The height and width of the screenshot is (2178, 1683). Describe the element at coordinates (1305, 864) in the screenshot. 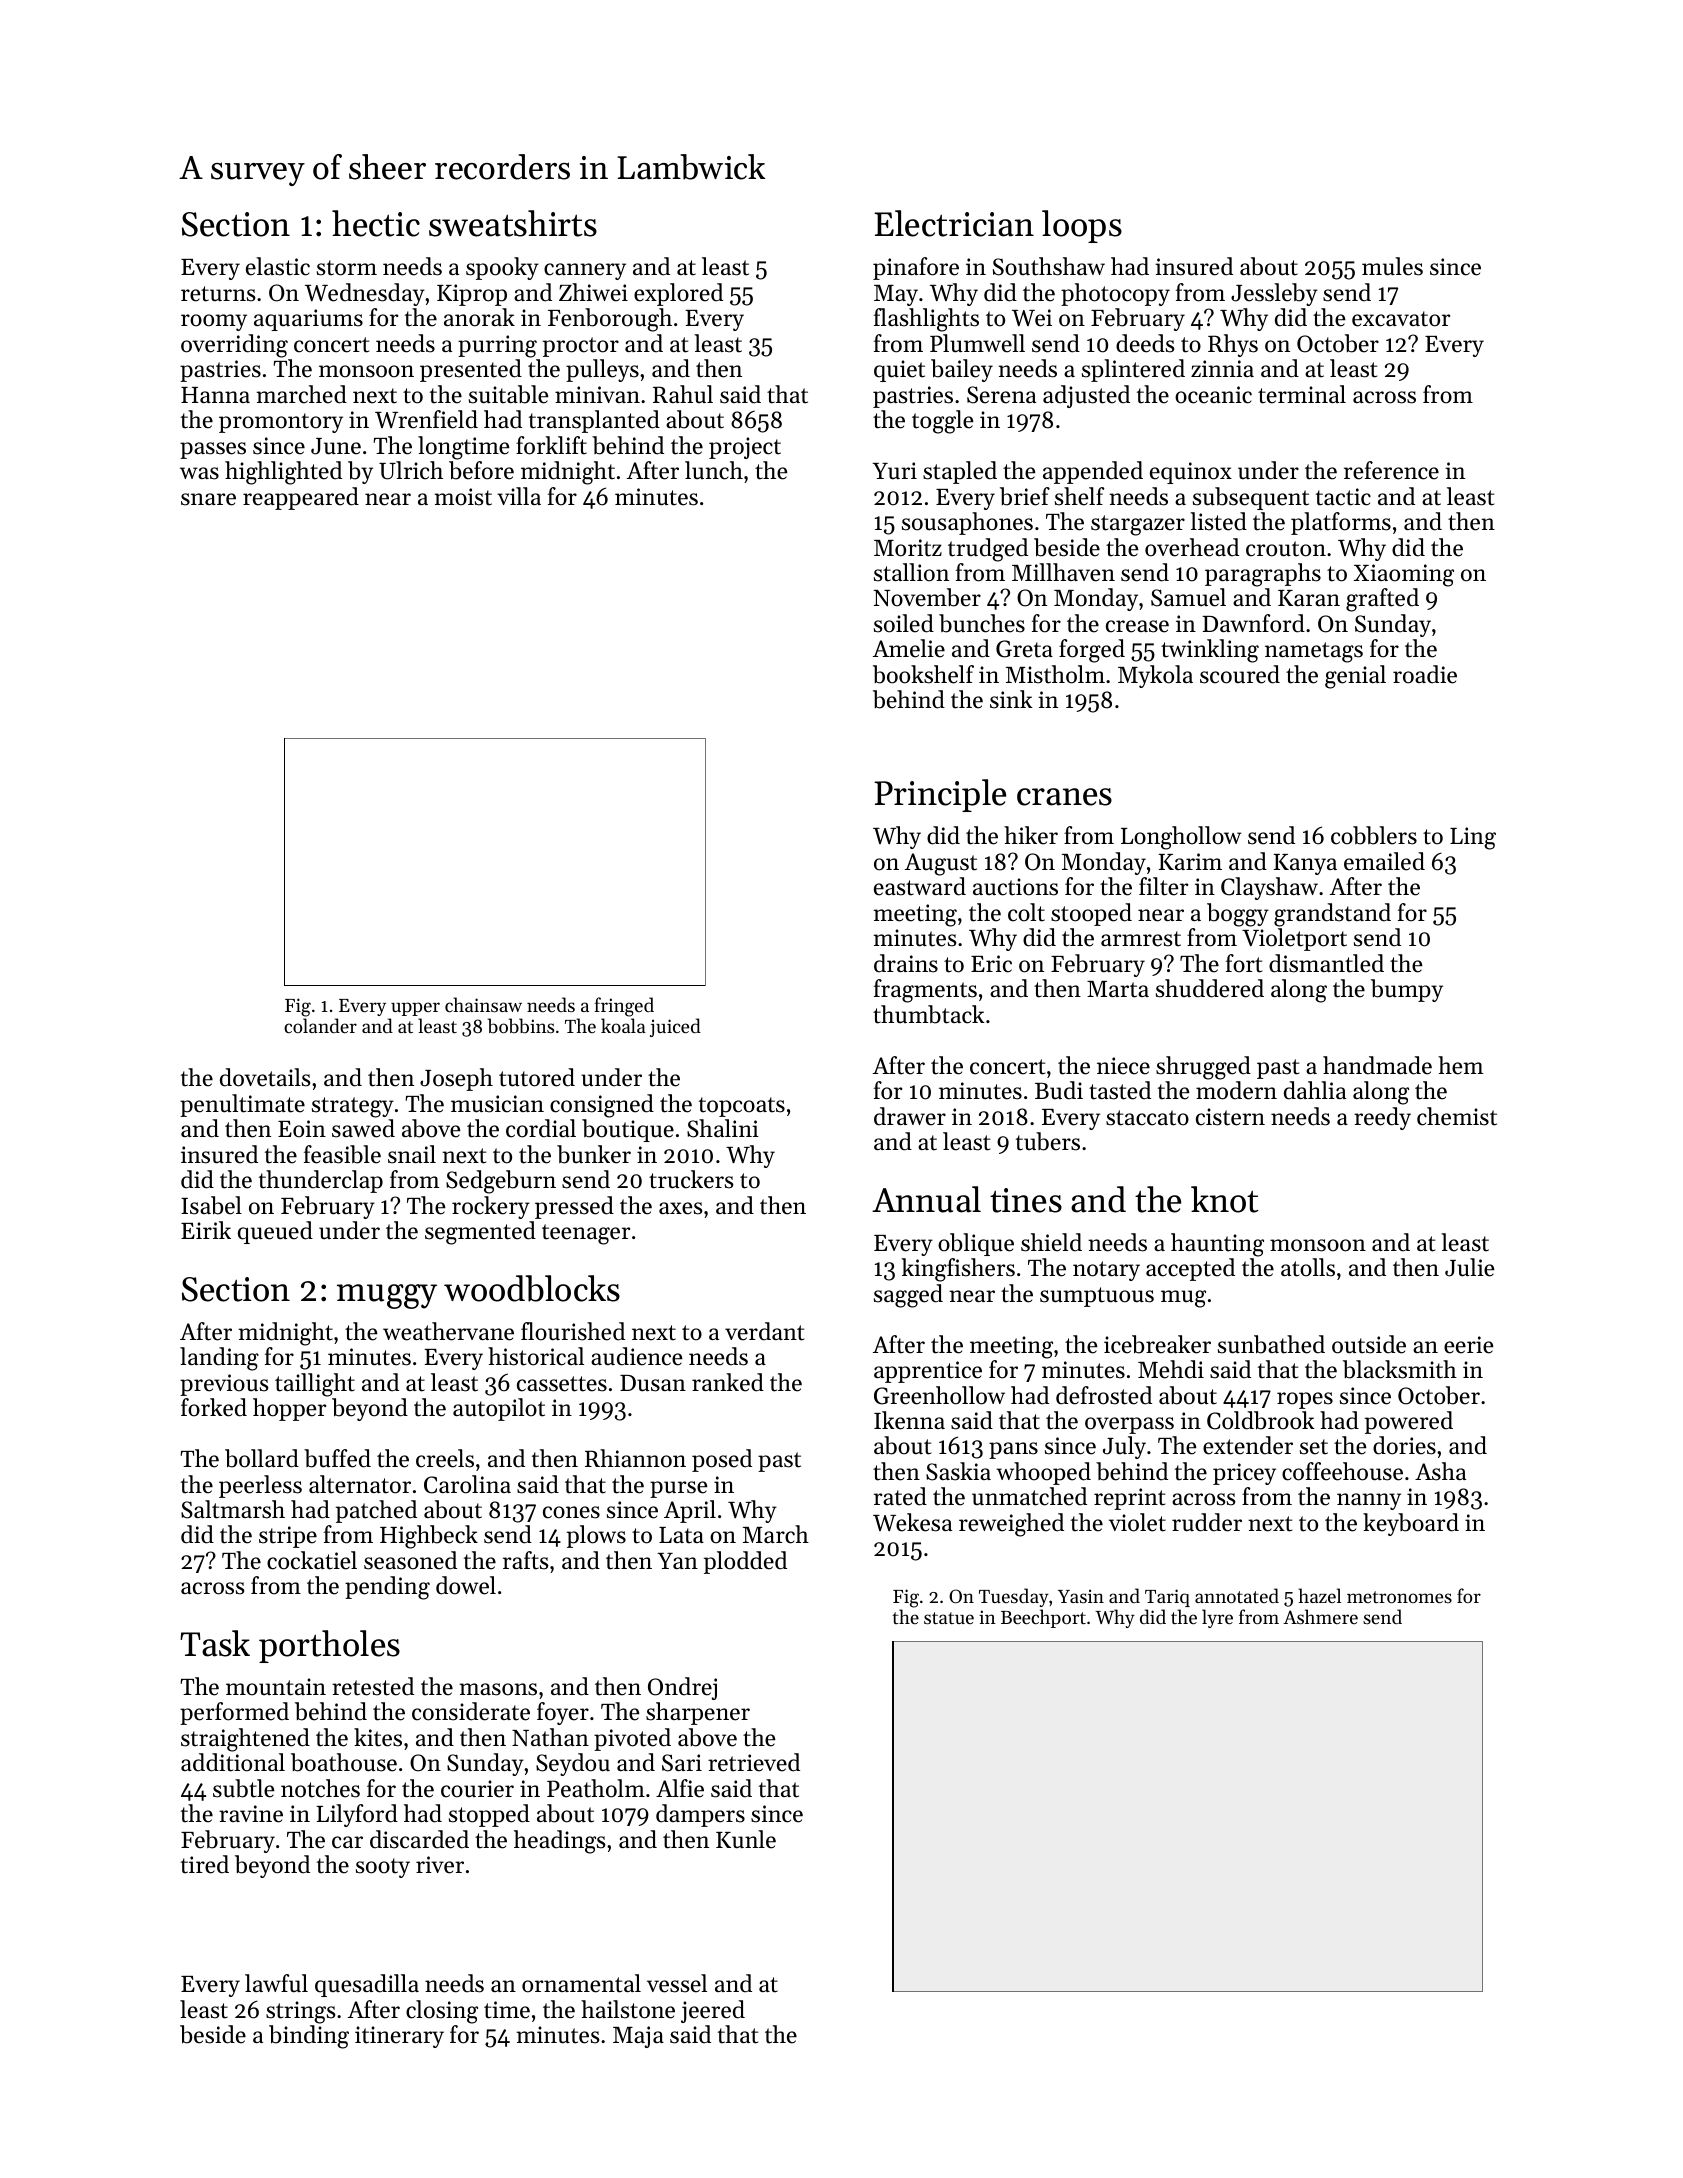

I see `Kanya` at that location.
